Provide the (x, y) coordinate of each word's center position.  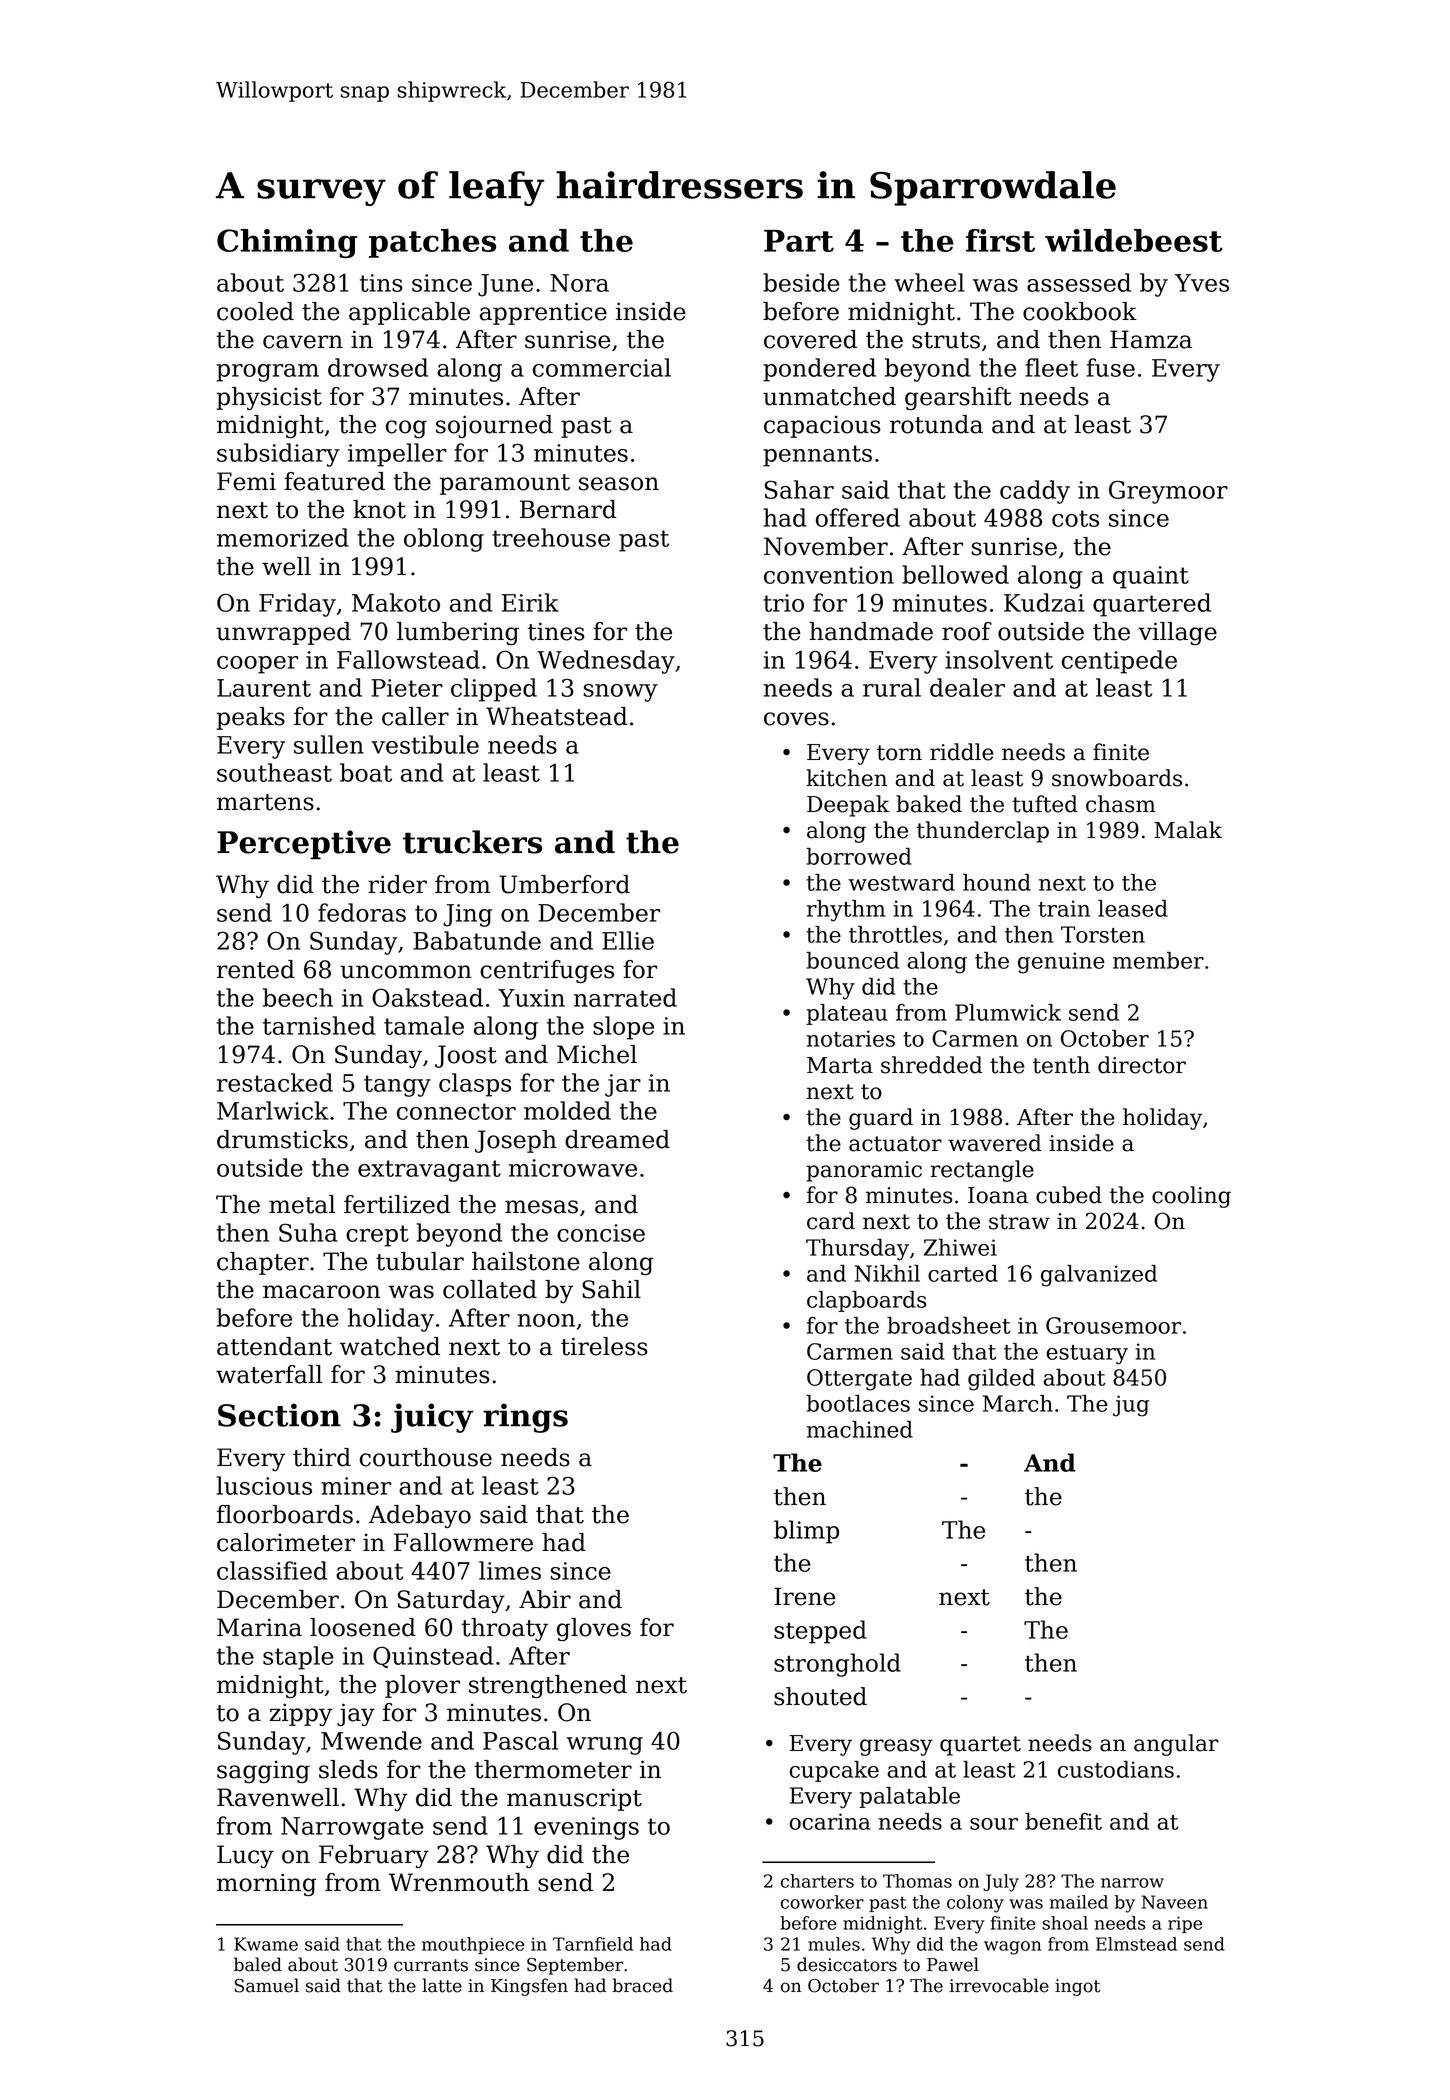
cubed (1069, 1195)
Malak (1188, 830)
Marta (840, 1065)
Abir (545, 1599)
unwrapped (283, 633)
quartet (980, 1746)
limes (510, 1570)
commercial (602, 367)
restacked (275, 1082)
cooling (1191, 1197)
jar (623, 1085)
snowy (621, 693)
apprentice (543, 313)
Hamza (1151, 339)
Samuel (267, 1985)
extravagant (429, 1171)
